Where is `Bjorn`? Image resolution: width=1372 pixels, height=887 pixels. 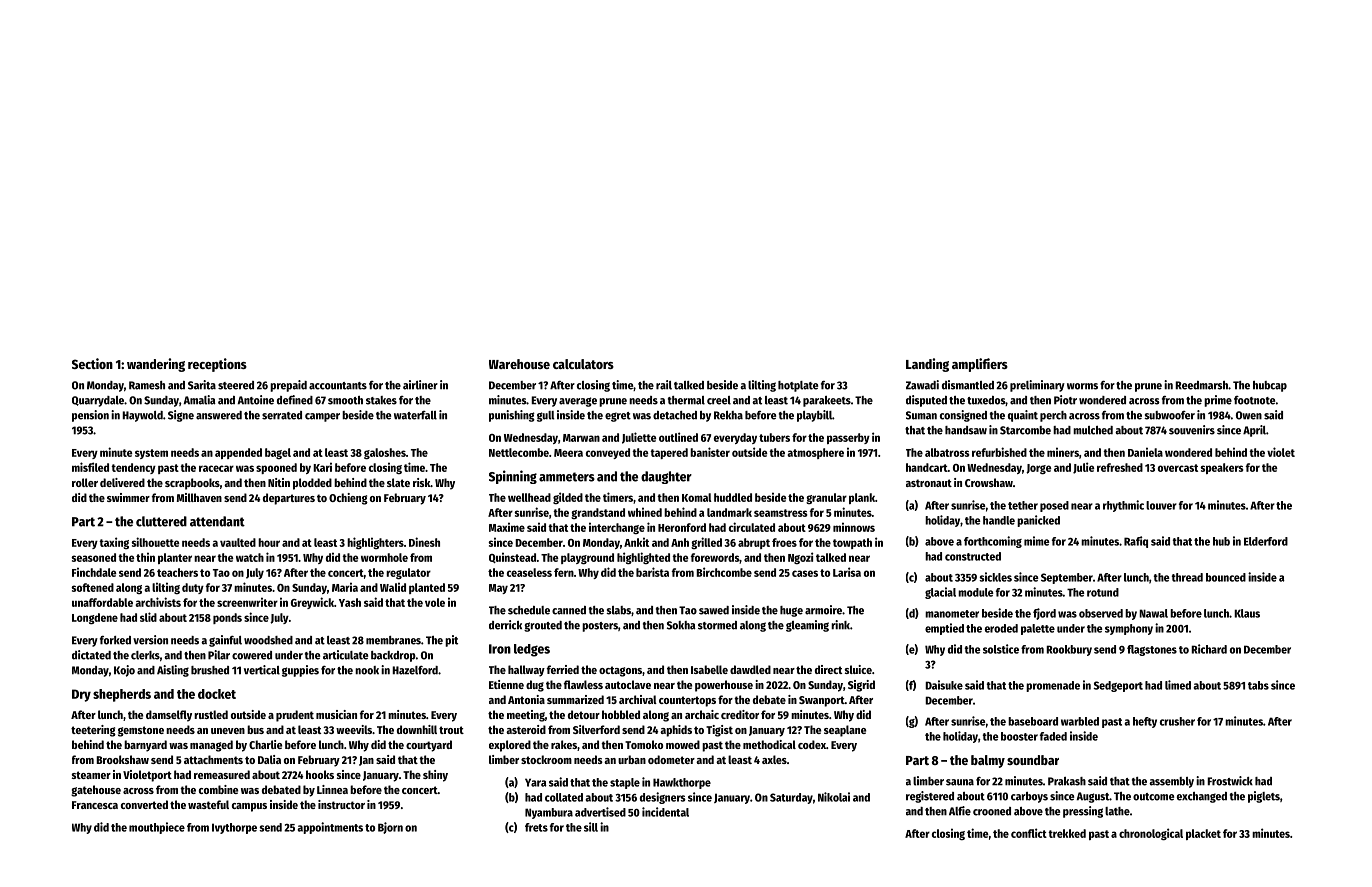 Bjorn is located at coordinates (390, 828).
